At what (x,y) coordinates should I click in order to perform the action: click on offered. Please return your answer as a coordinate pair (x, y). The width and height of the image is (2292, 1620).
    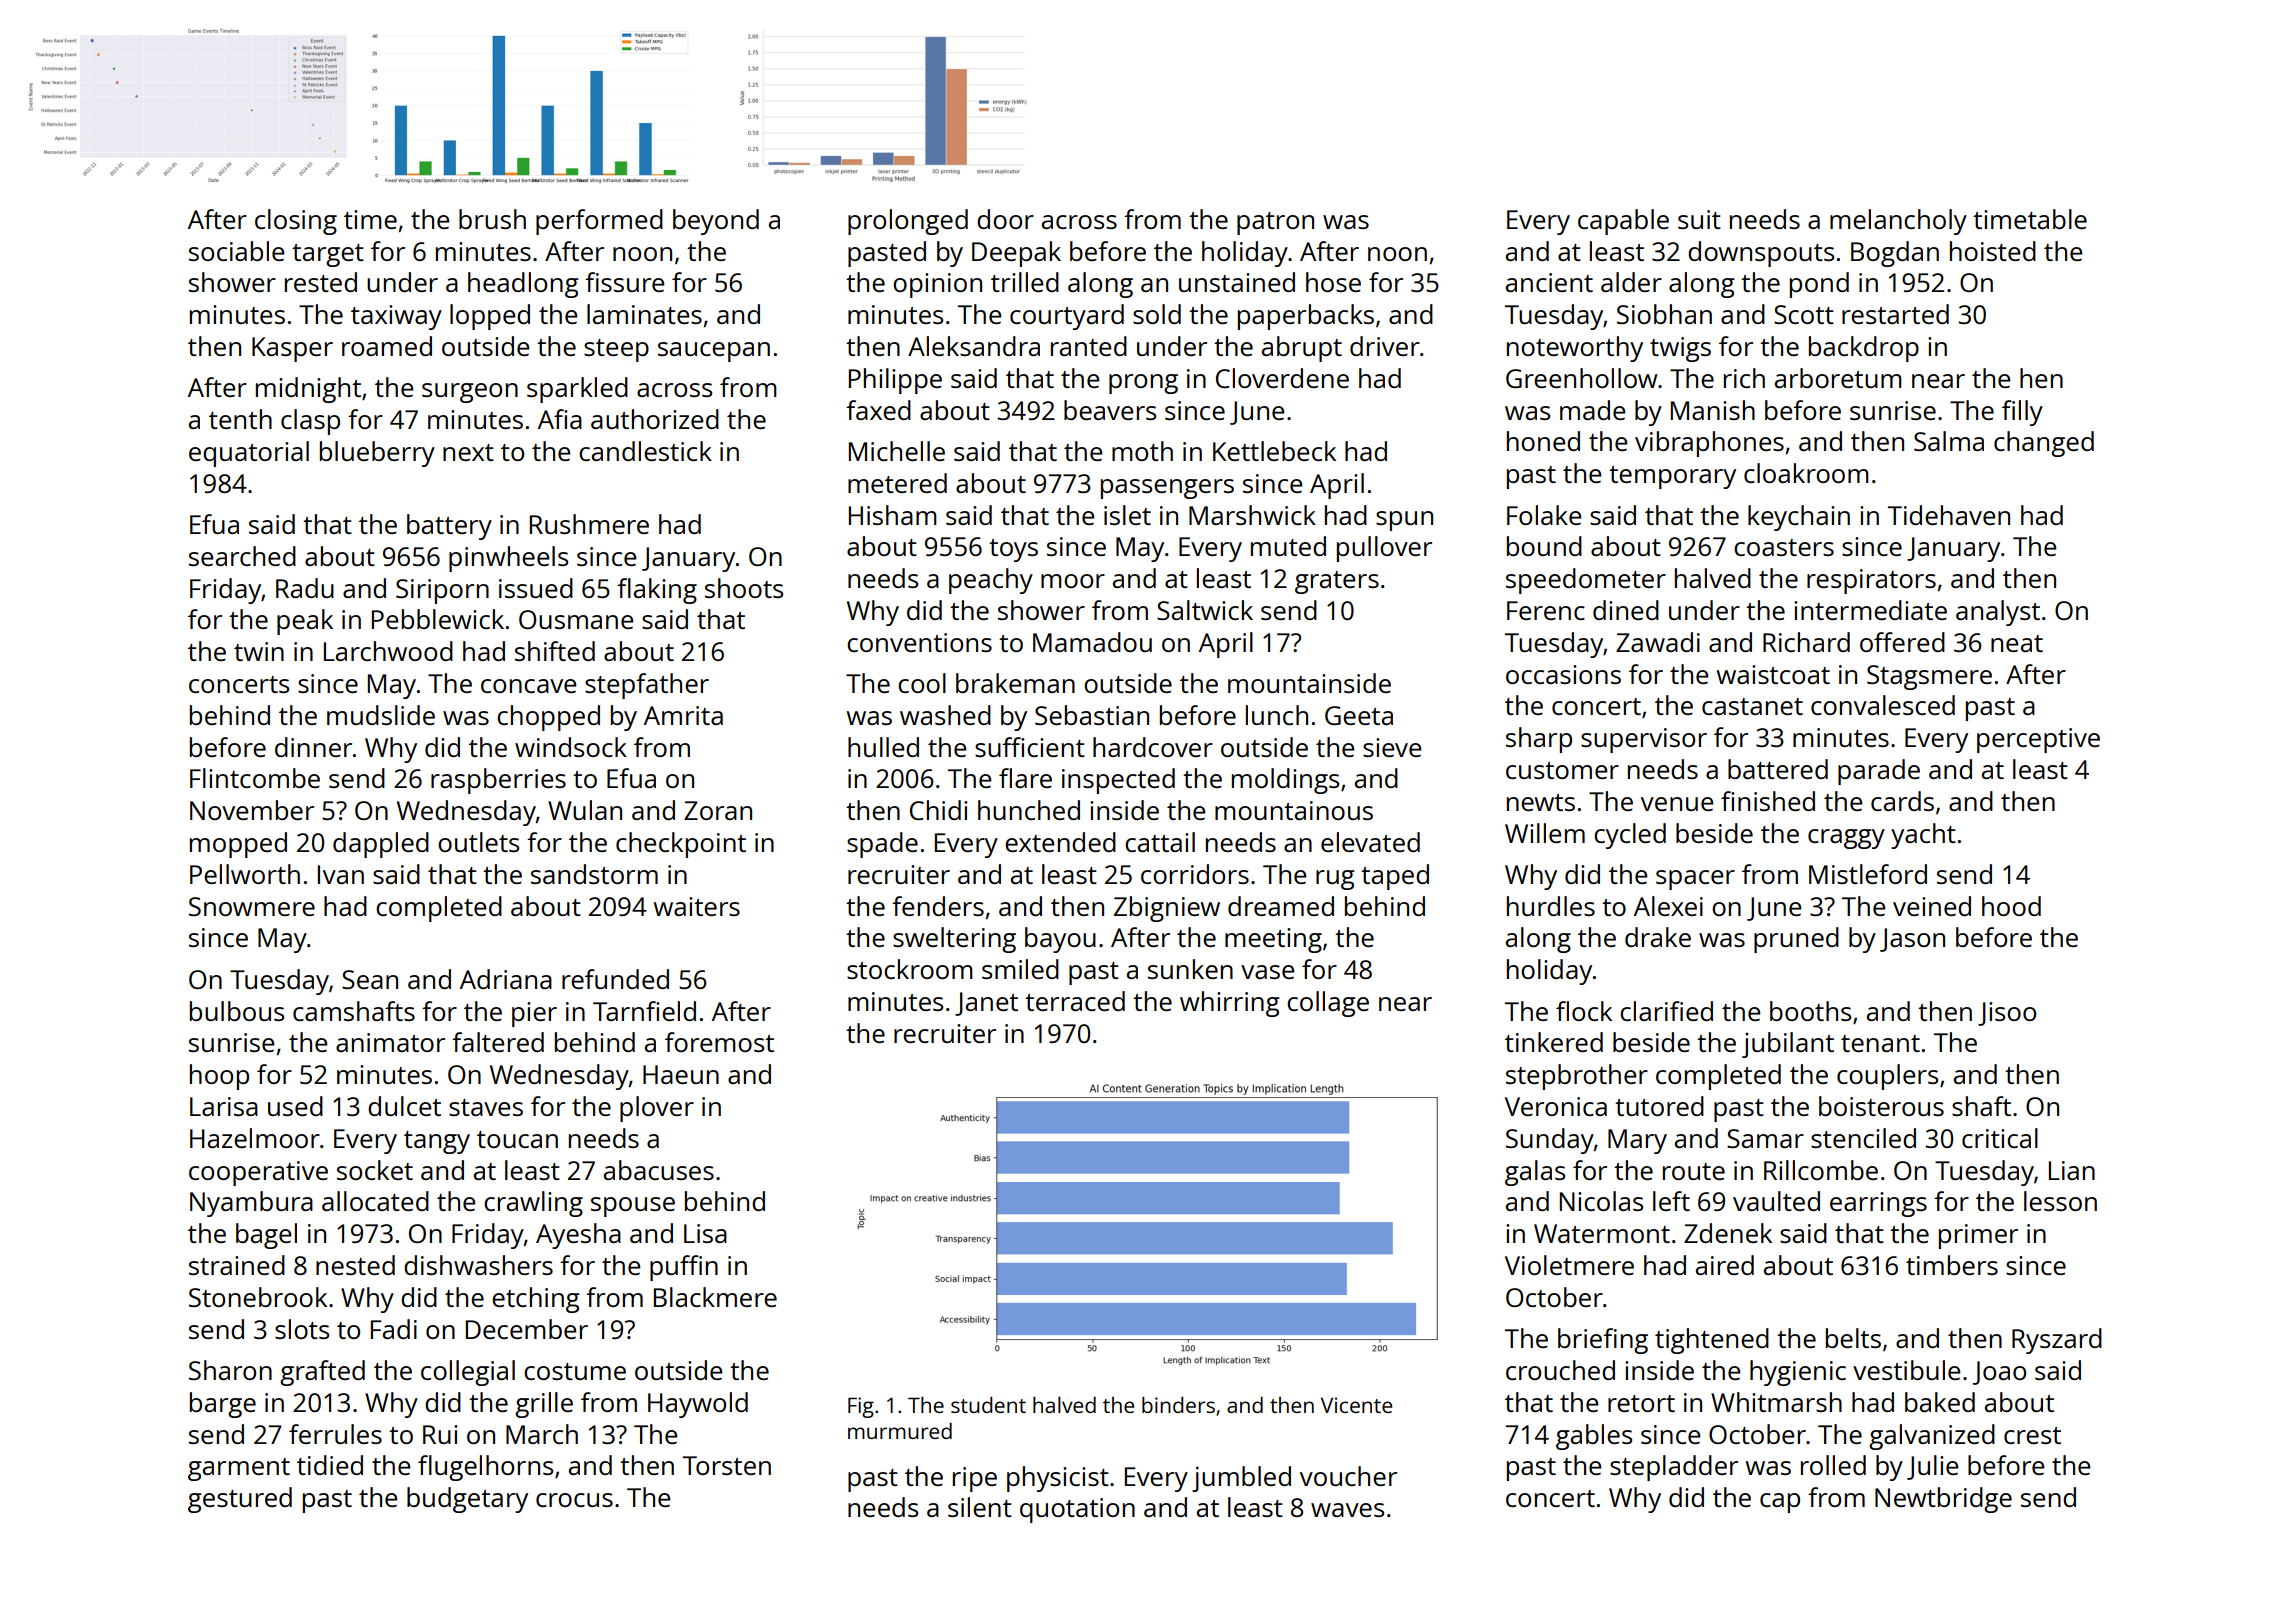
    Looking at the image, I should click on (1902, 642).
